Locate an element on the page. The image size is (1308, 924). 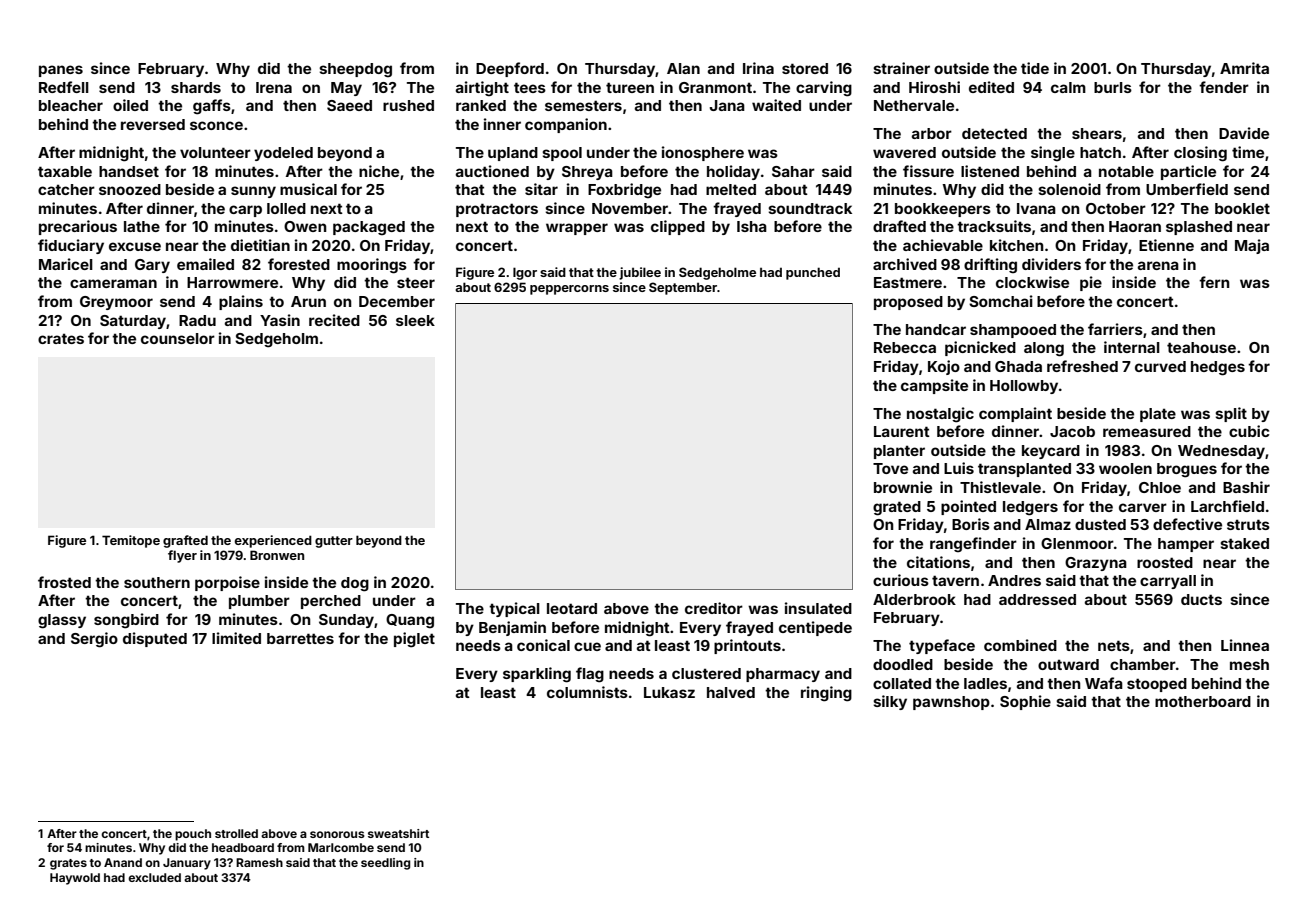
grates is located at coordinates (68, 864).
